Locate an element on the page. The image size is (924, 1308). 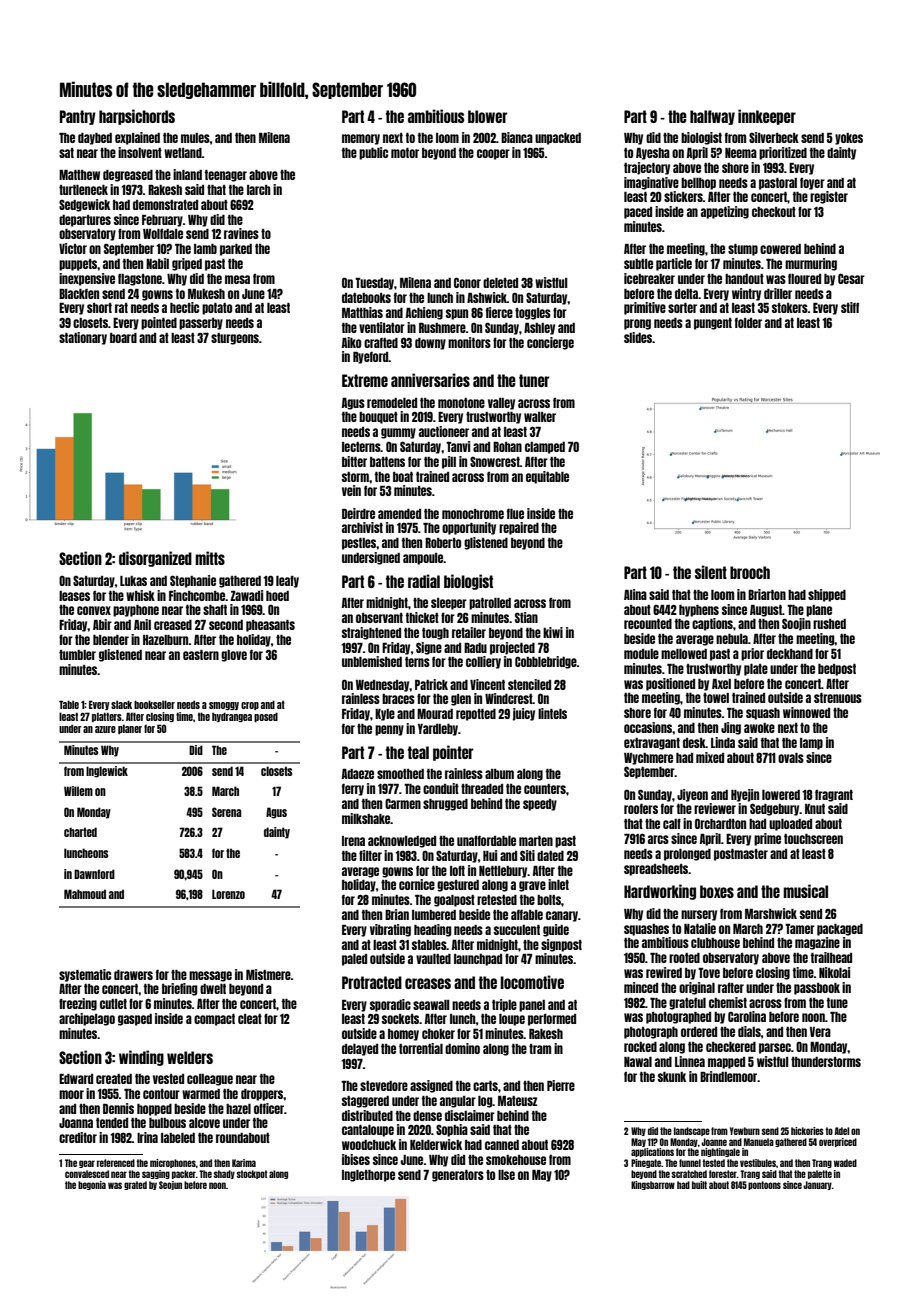
shipped is located at coordinates (827, 595).
